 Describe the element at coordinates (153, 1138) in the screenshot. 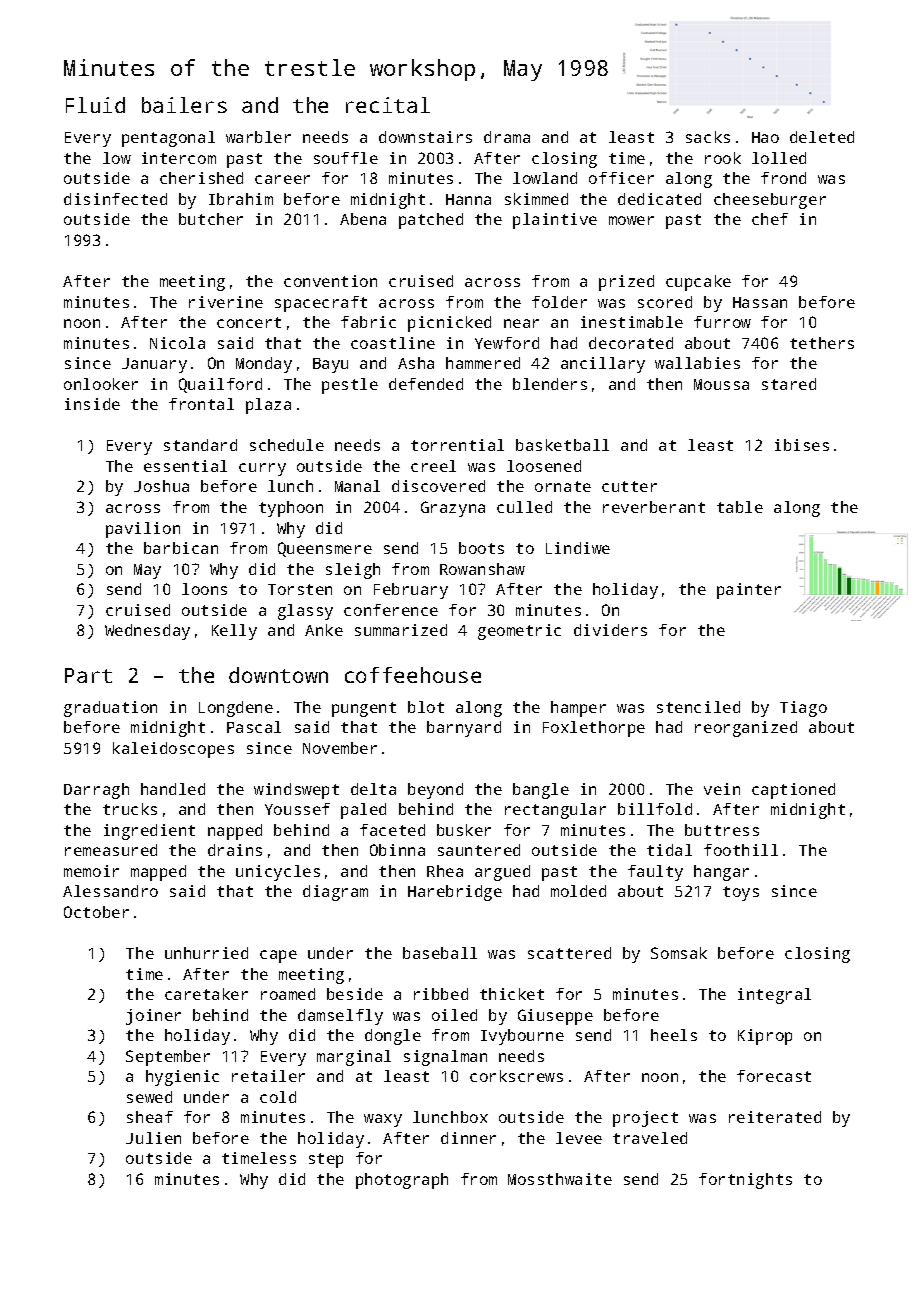

I see `Julien` at that location.
